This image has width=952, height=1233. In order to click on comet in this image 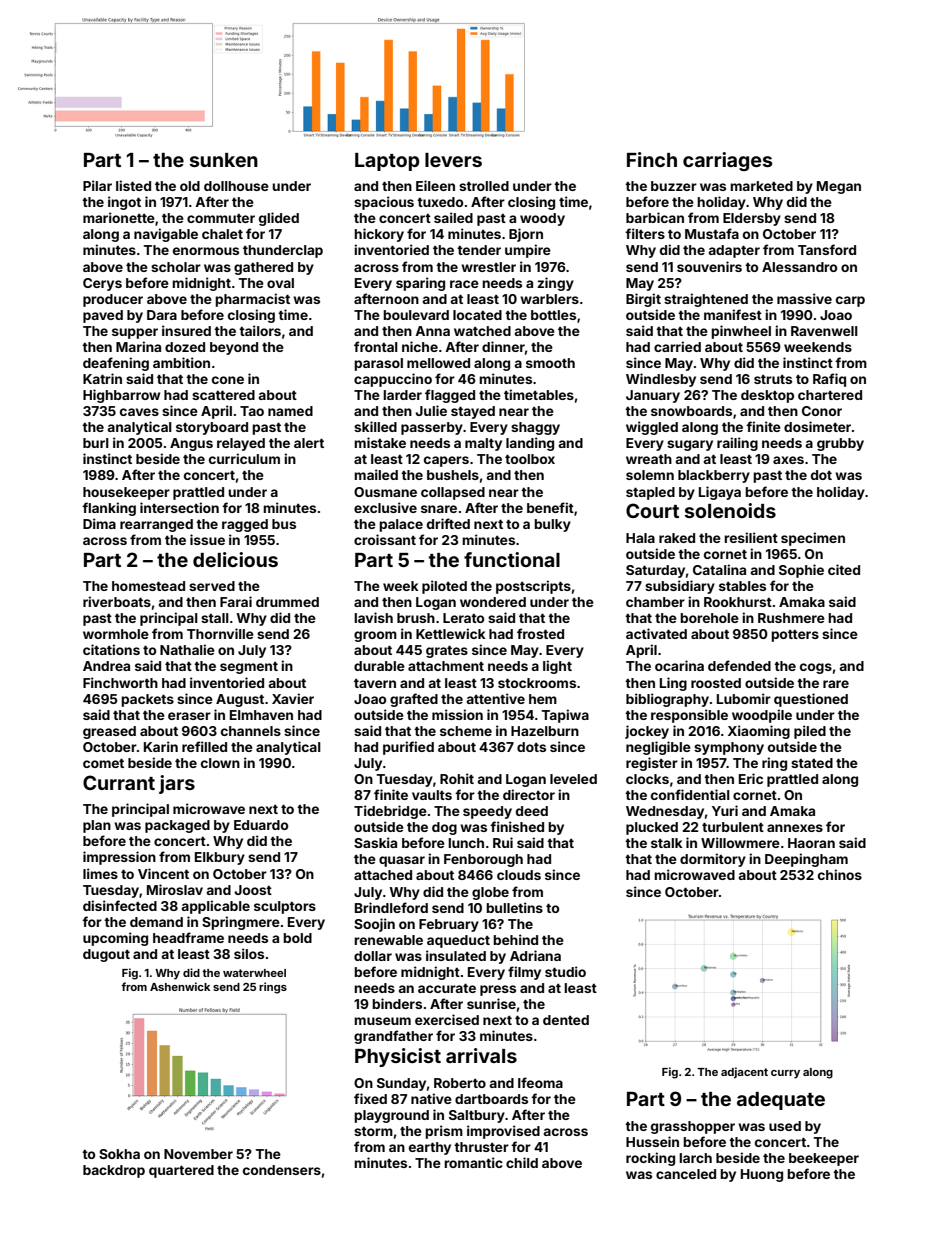, I will do `click(103, 763)`.
